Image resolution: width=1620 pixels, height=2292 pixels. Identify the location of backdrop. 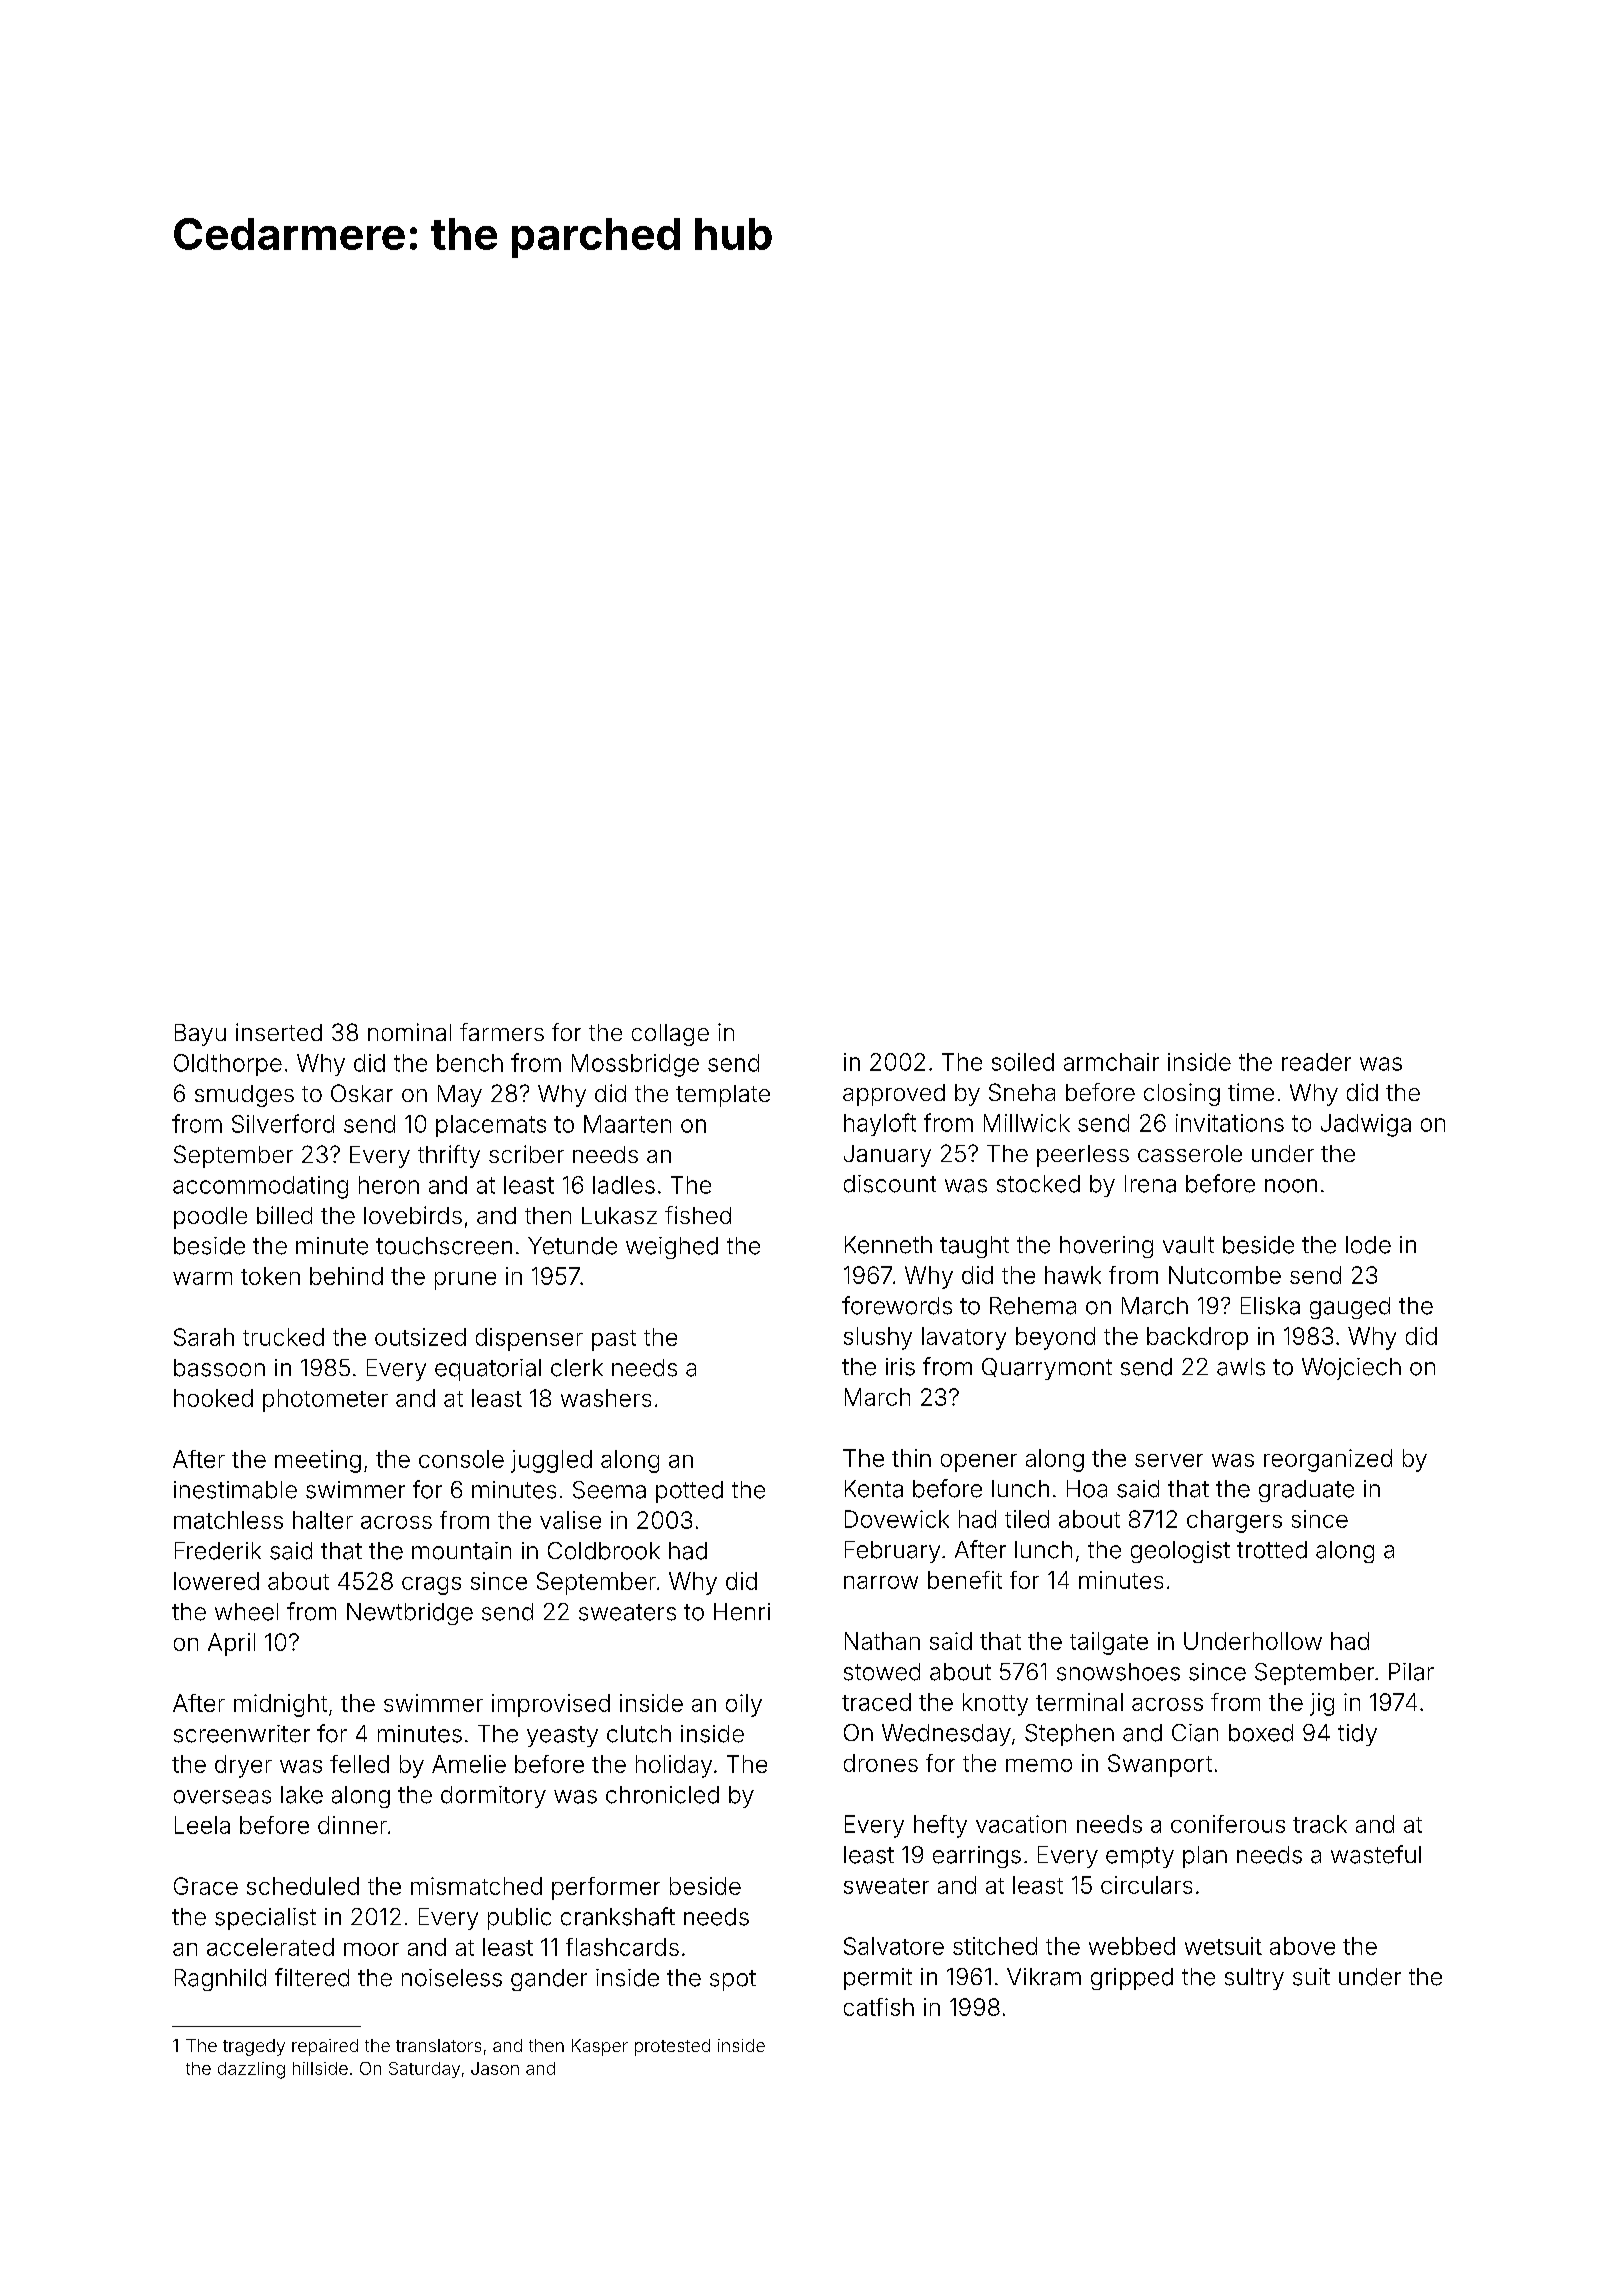
(1197, 1338).
